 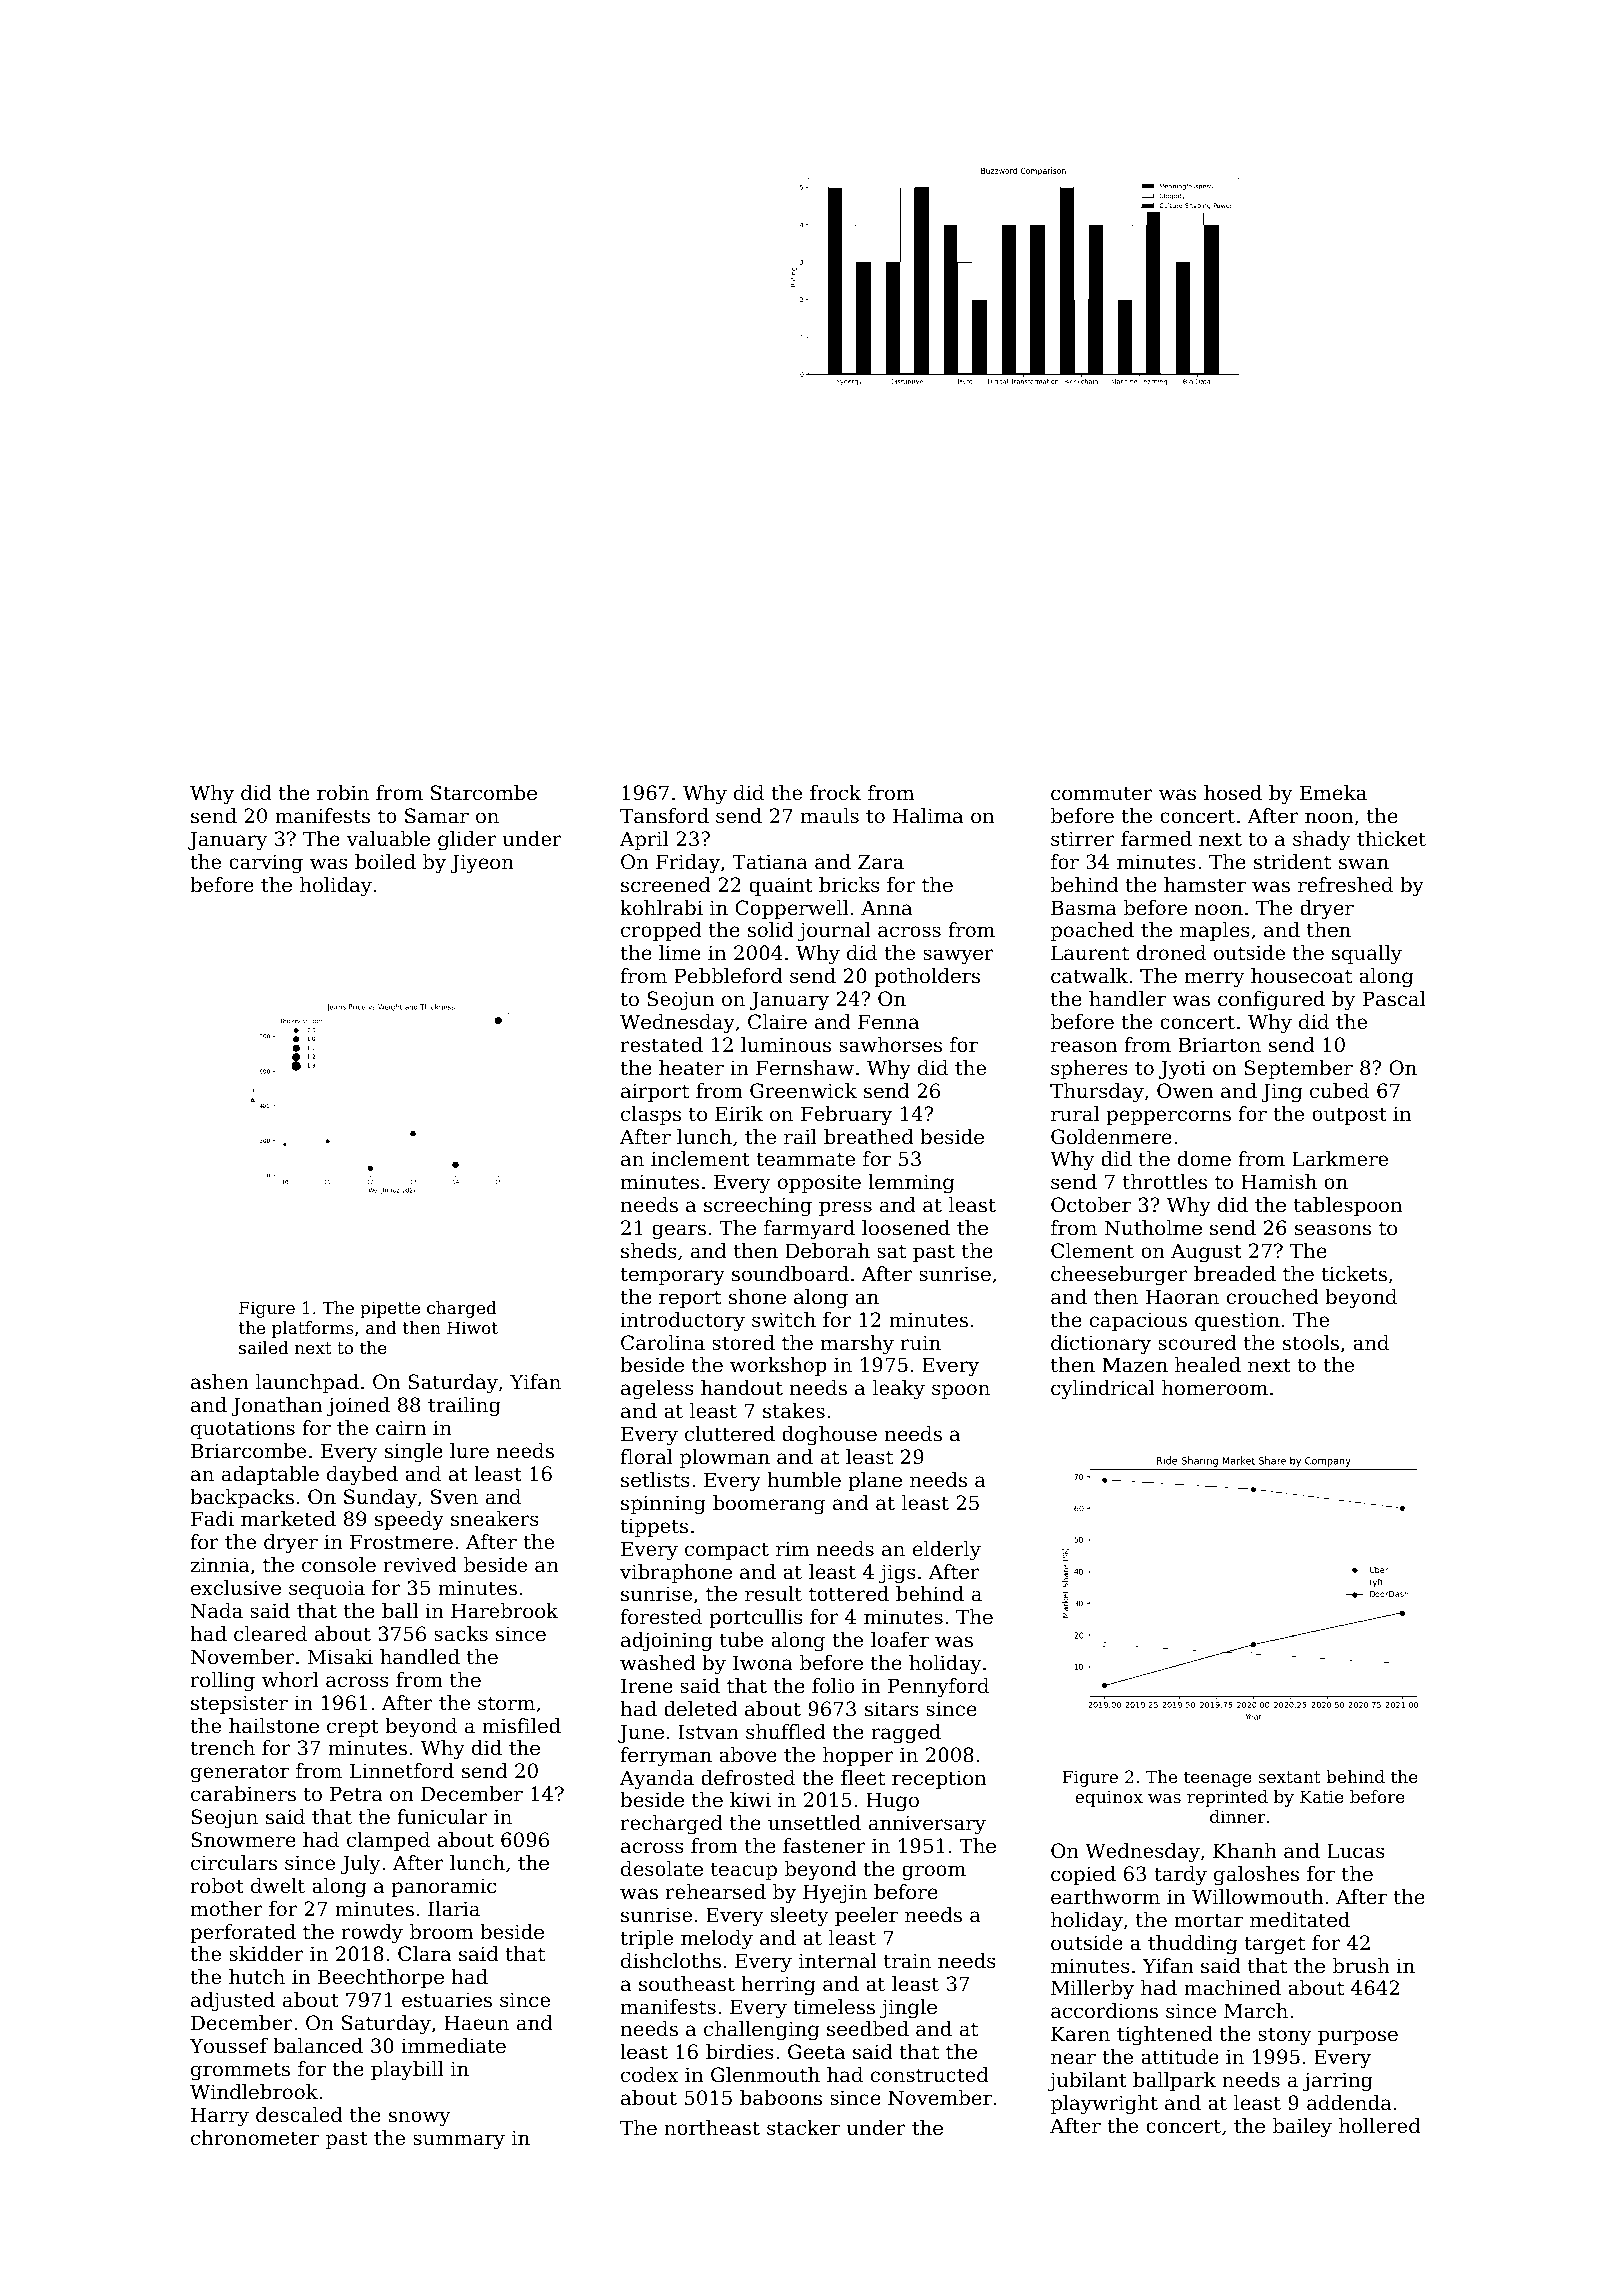 I want to click on robin, so click(x=343, y=793).
